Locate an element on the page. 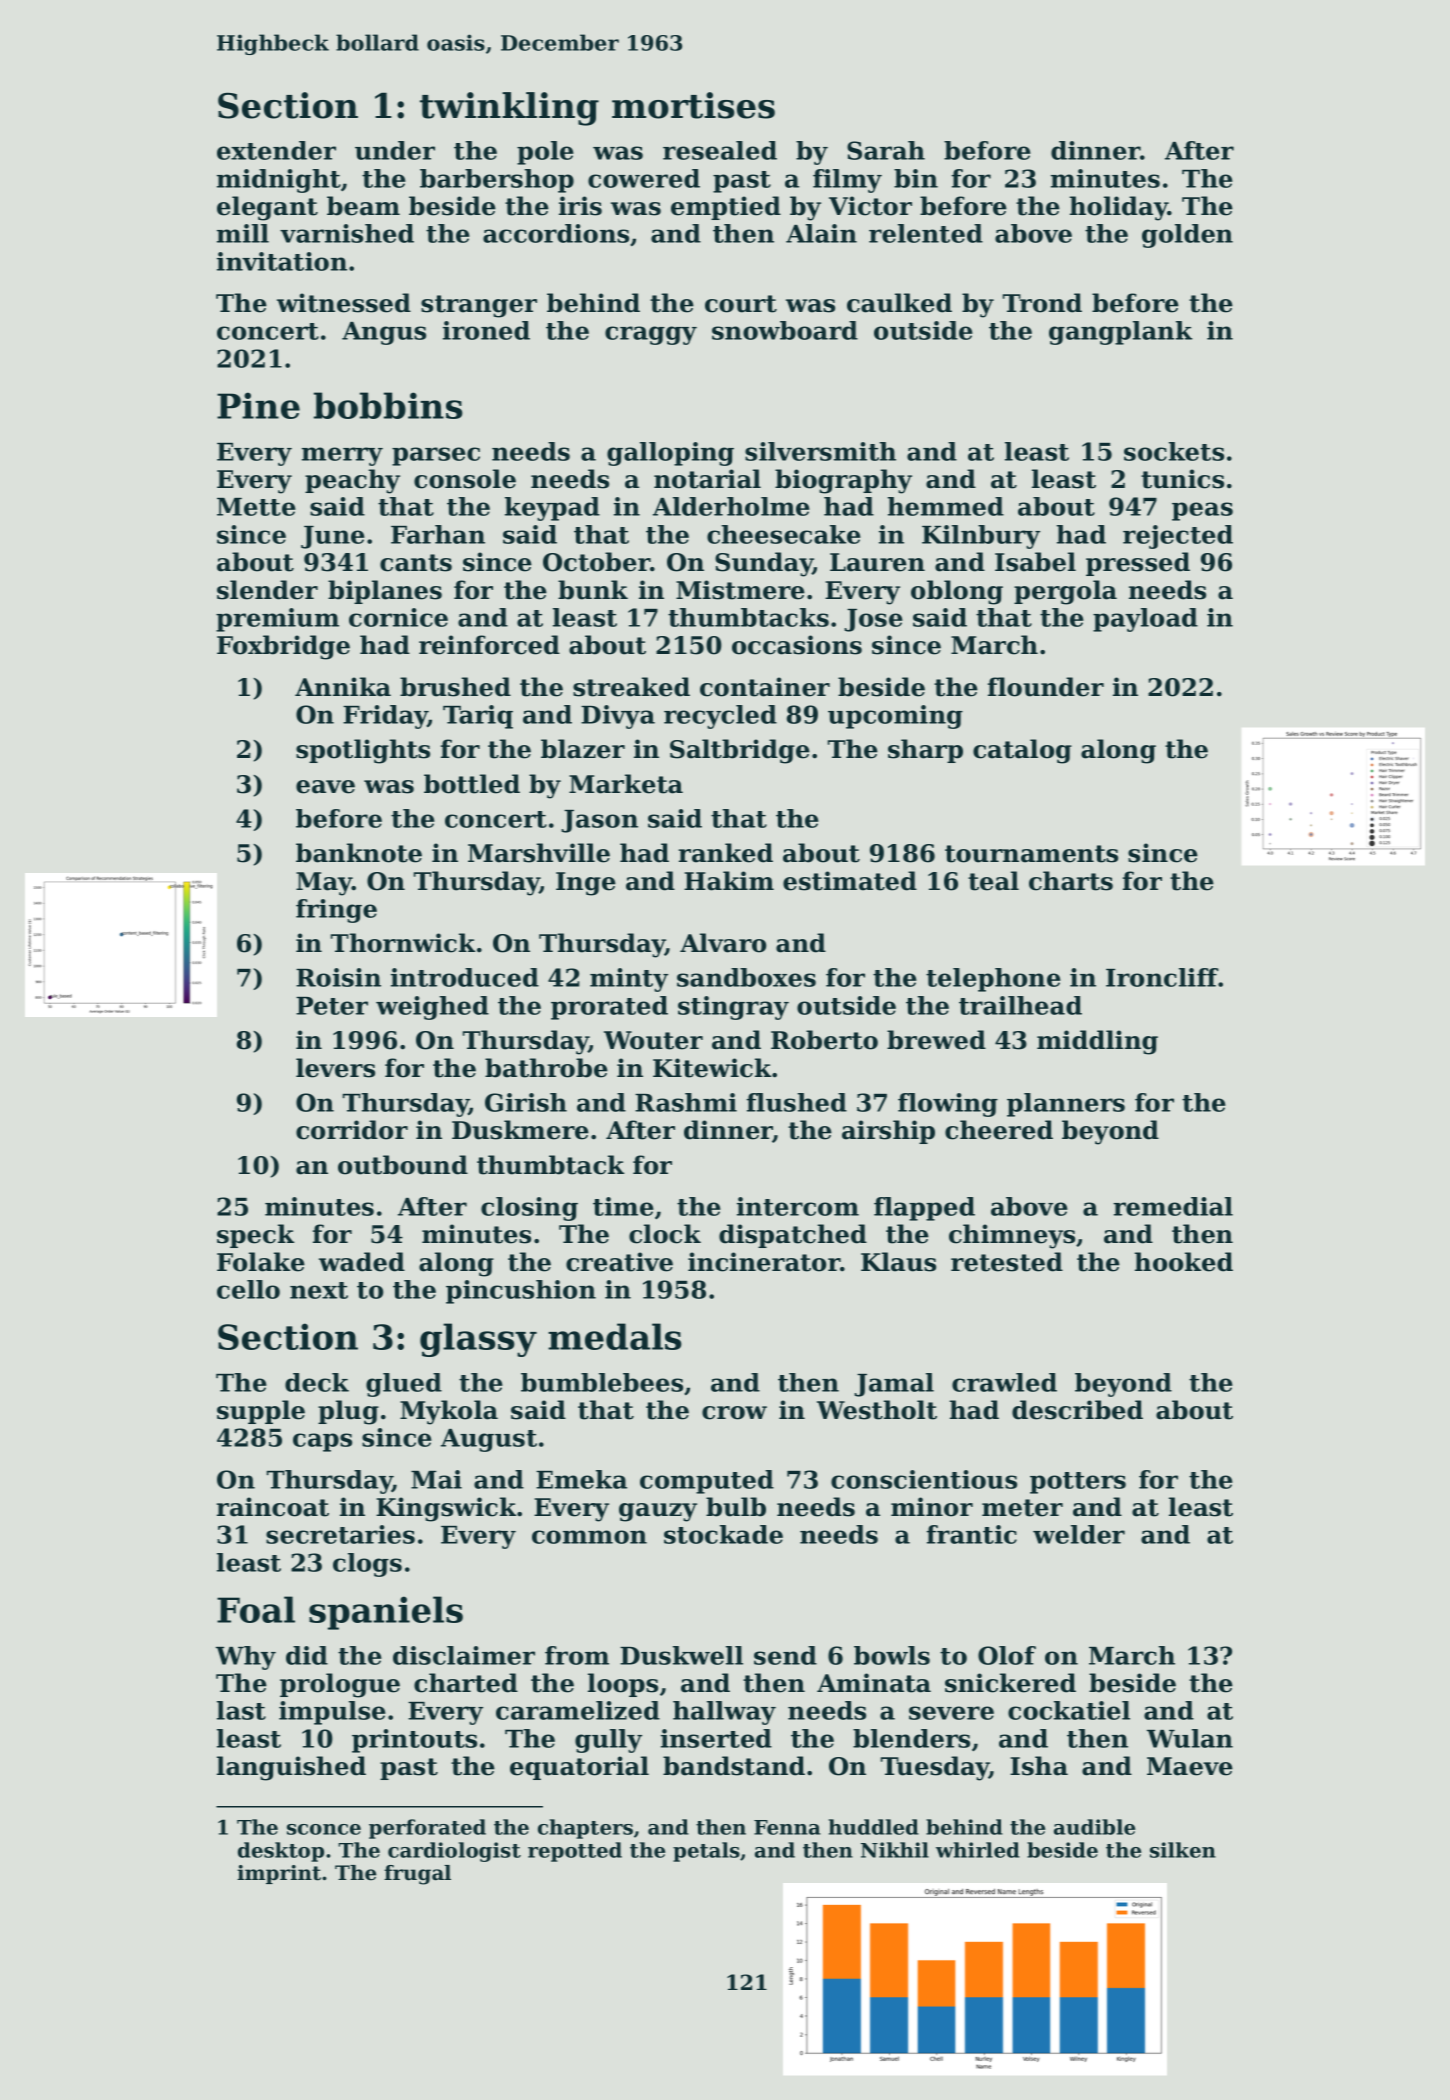 The image size is (1450, 2100). gangplank is located at coordinates (1120, 333).
